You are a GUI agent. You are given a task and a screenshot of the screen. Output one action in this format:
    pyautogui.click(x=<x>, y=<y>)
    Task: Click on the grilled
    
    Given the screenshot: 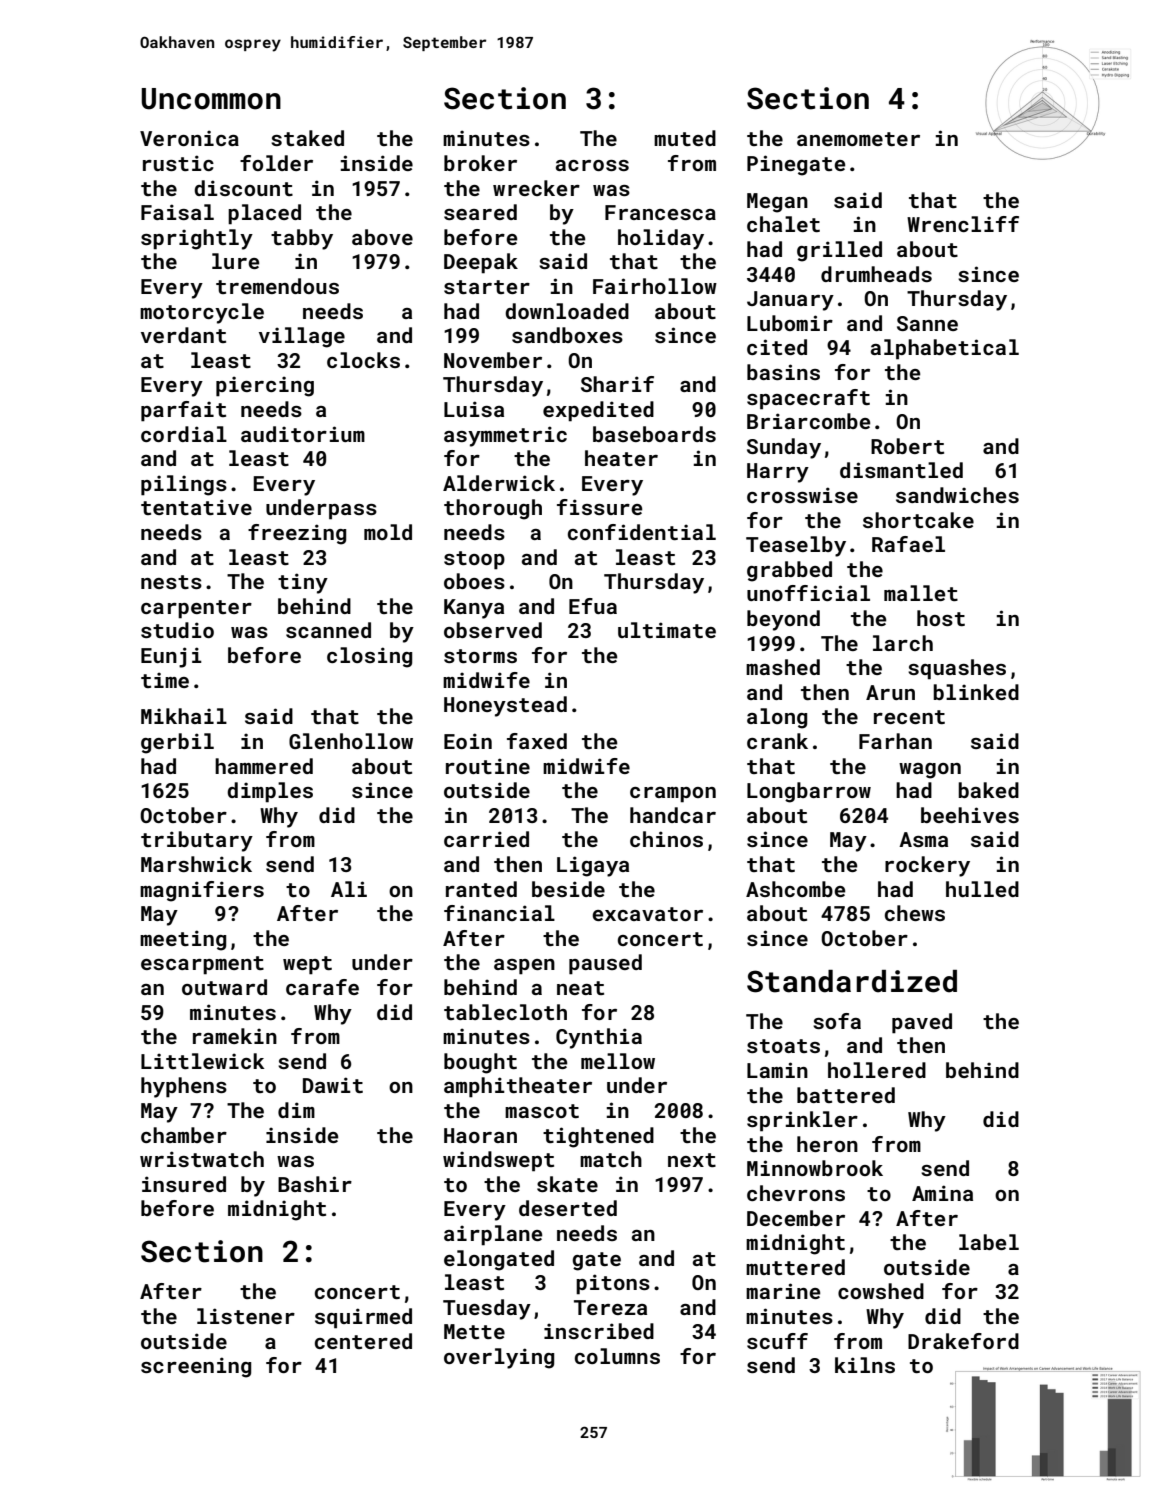 What is the action you would take?
    pyautogui.click(x=839, y=251)
